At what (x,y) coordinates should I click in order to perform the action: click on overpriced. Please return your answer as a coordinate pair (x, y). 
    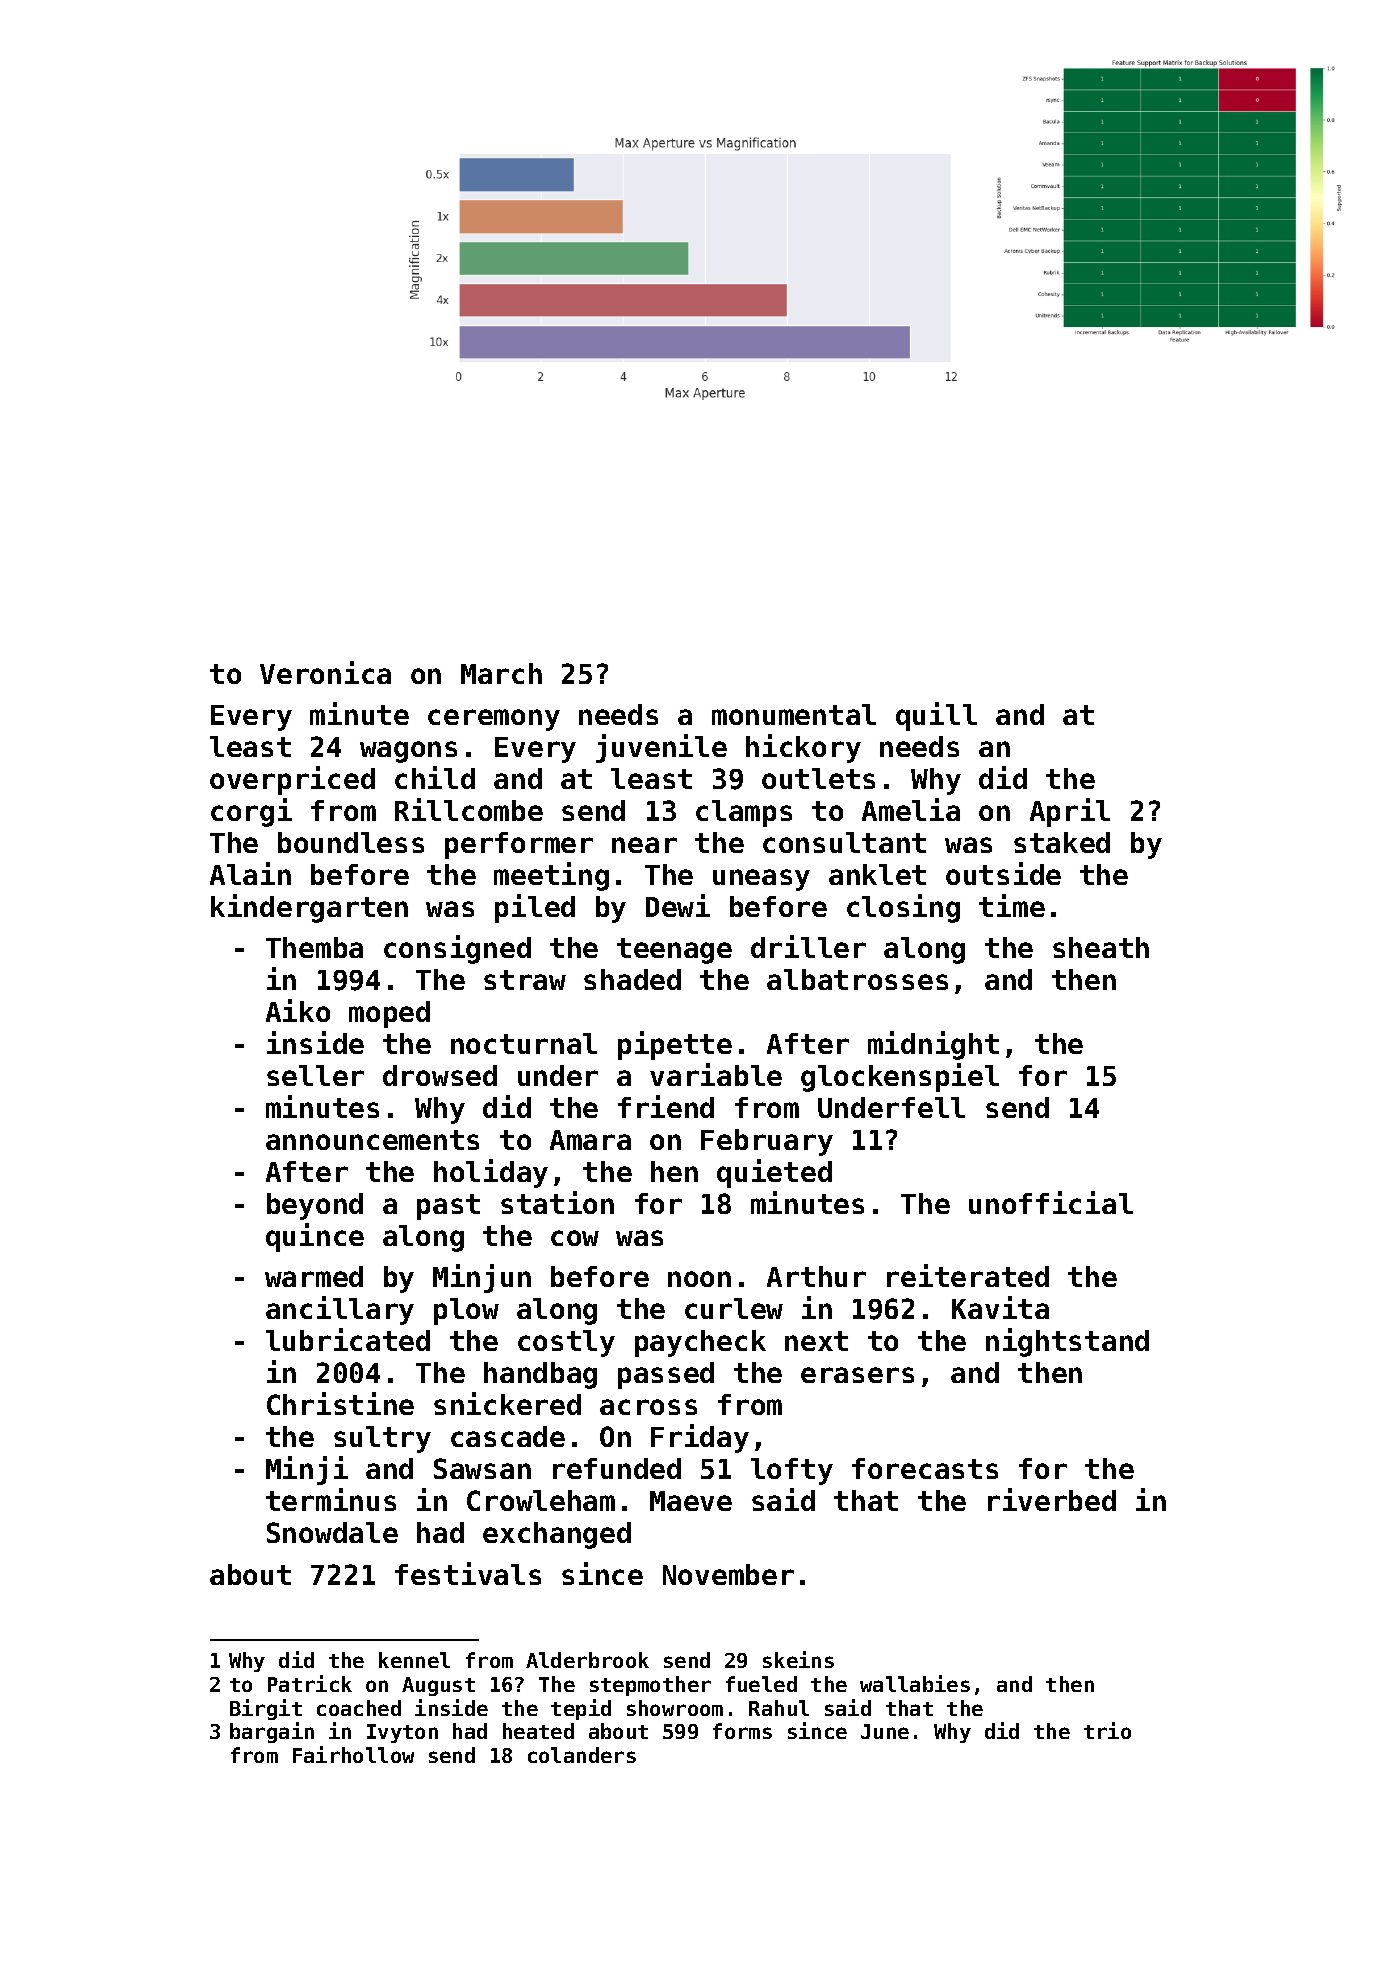
    Looking at the image, I should click on (292, 780).
